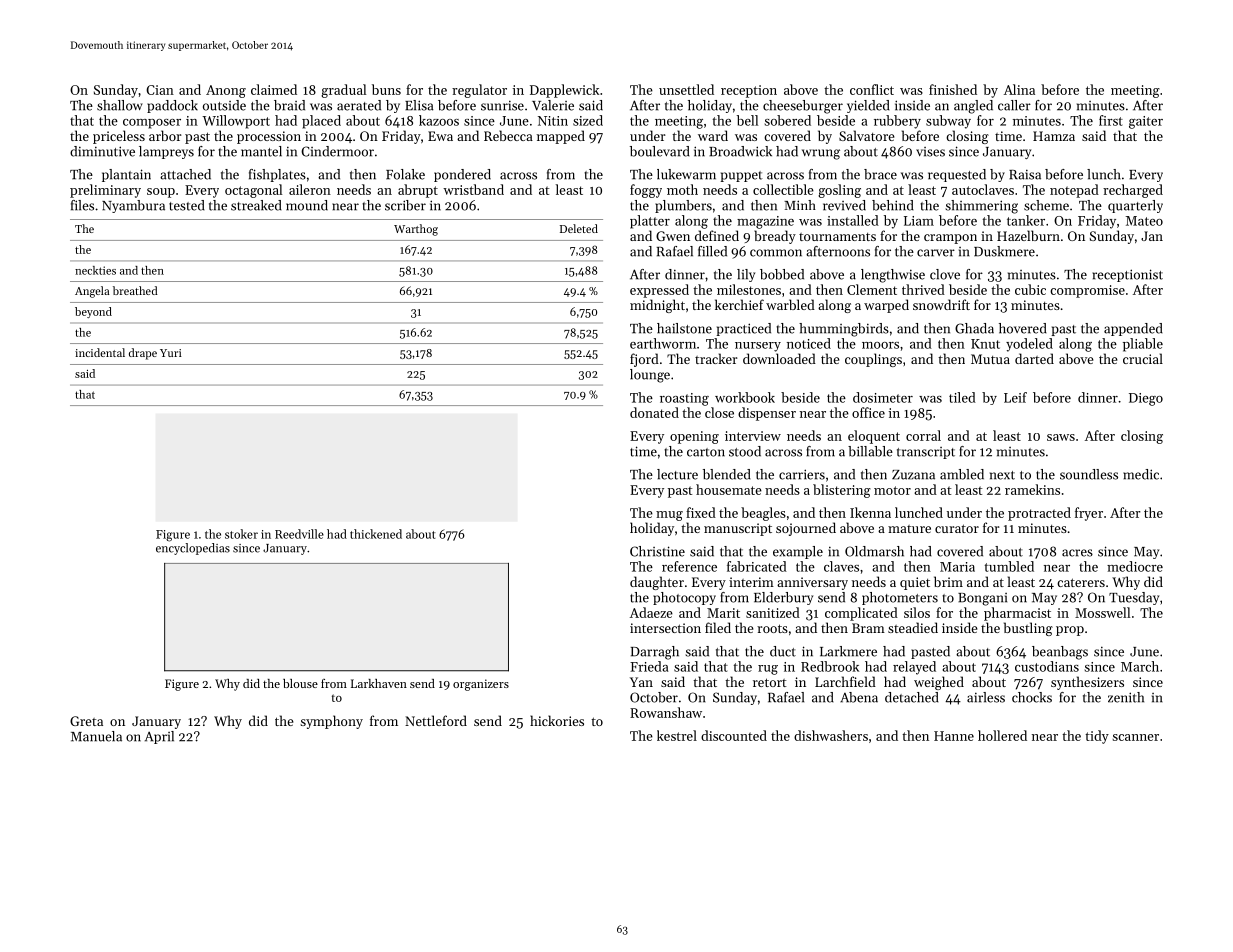  I want to click on appended, so click(1133, 329).
